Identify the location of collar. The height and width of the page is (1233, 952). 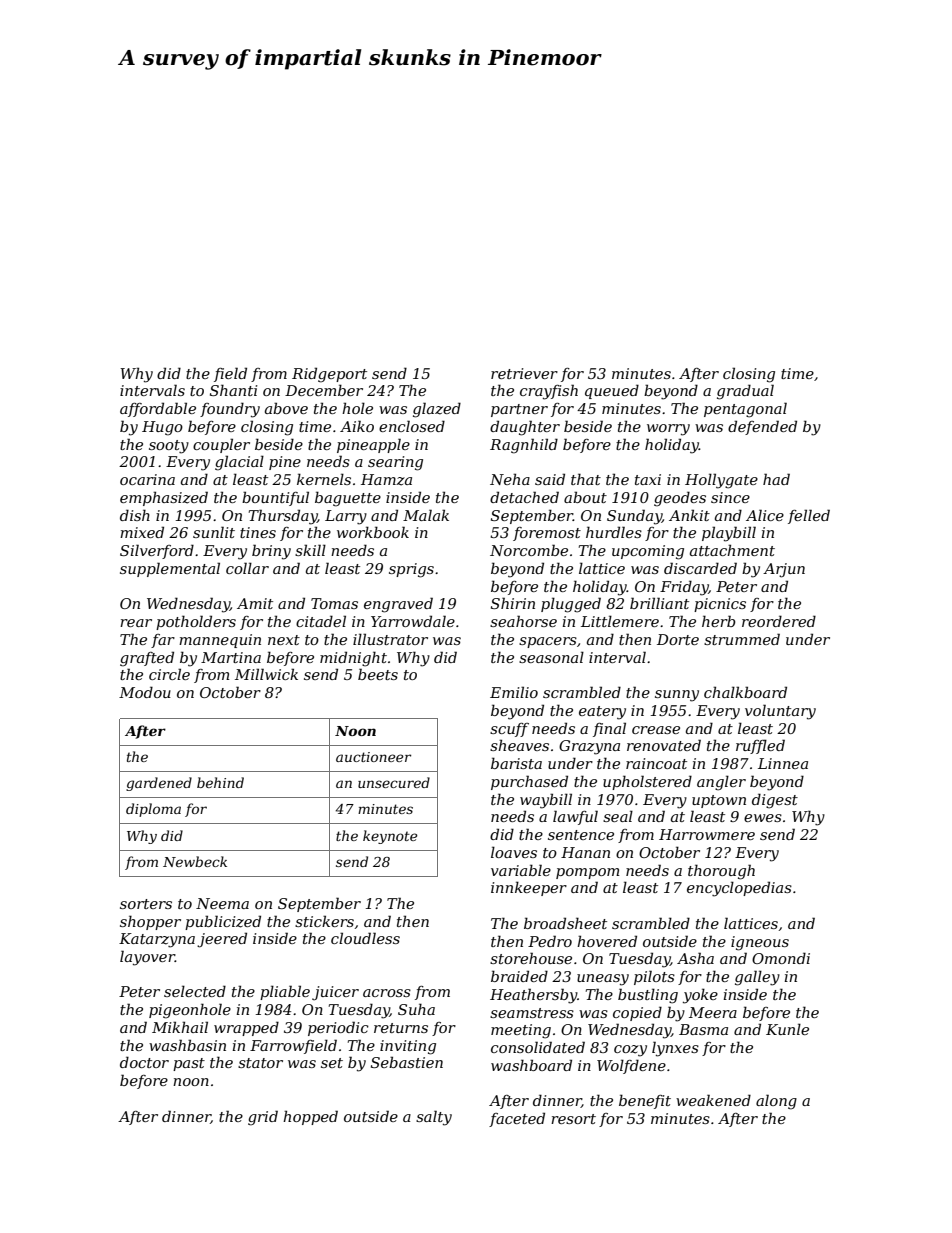
(247, 568).
